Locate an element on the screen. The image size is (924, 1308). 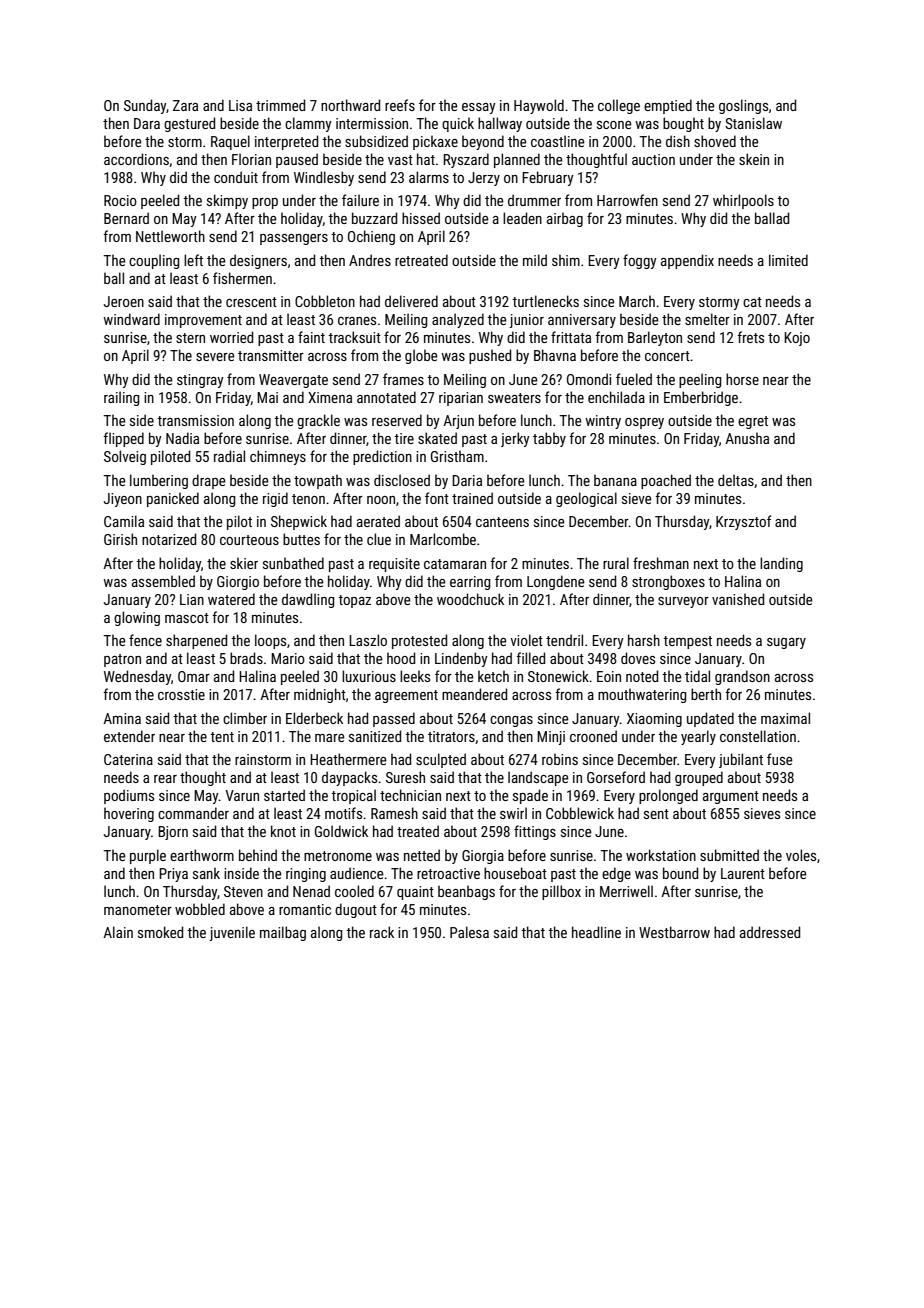
houseboat is located at coordinates (515, 873).
